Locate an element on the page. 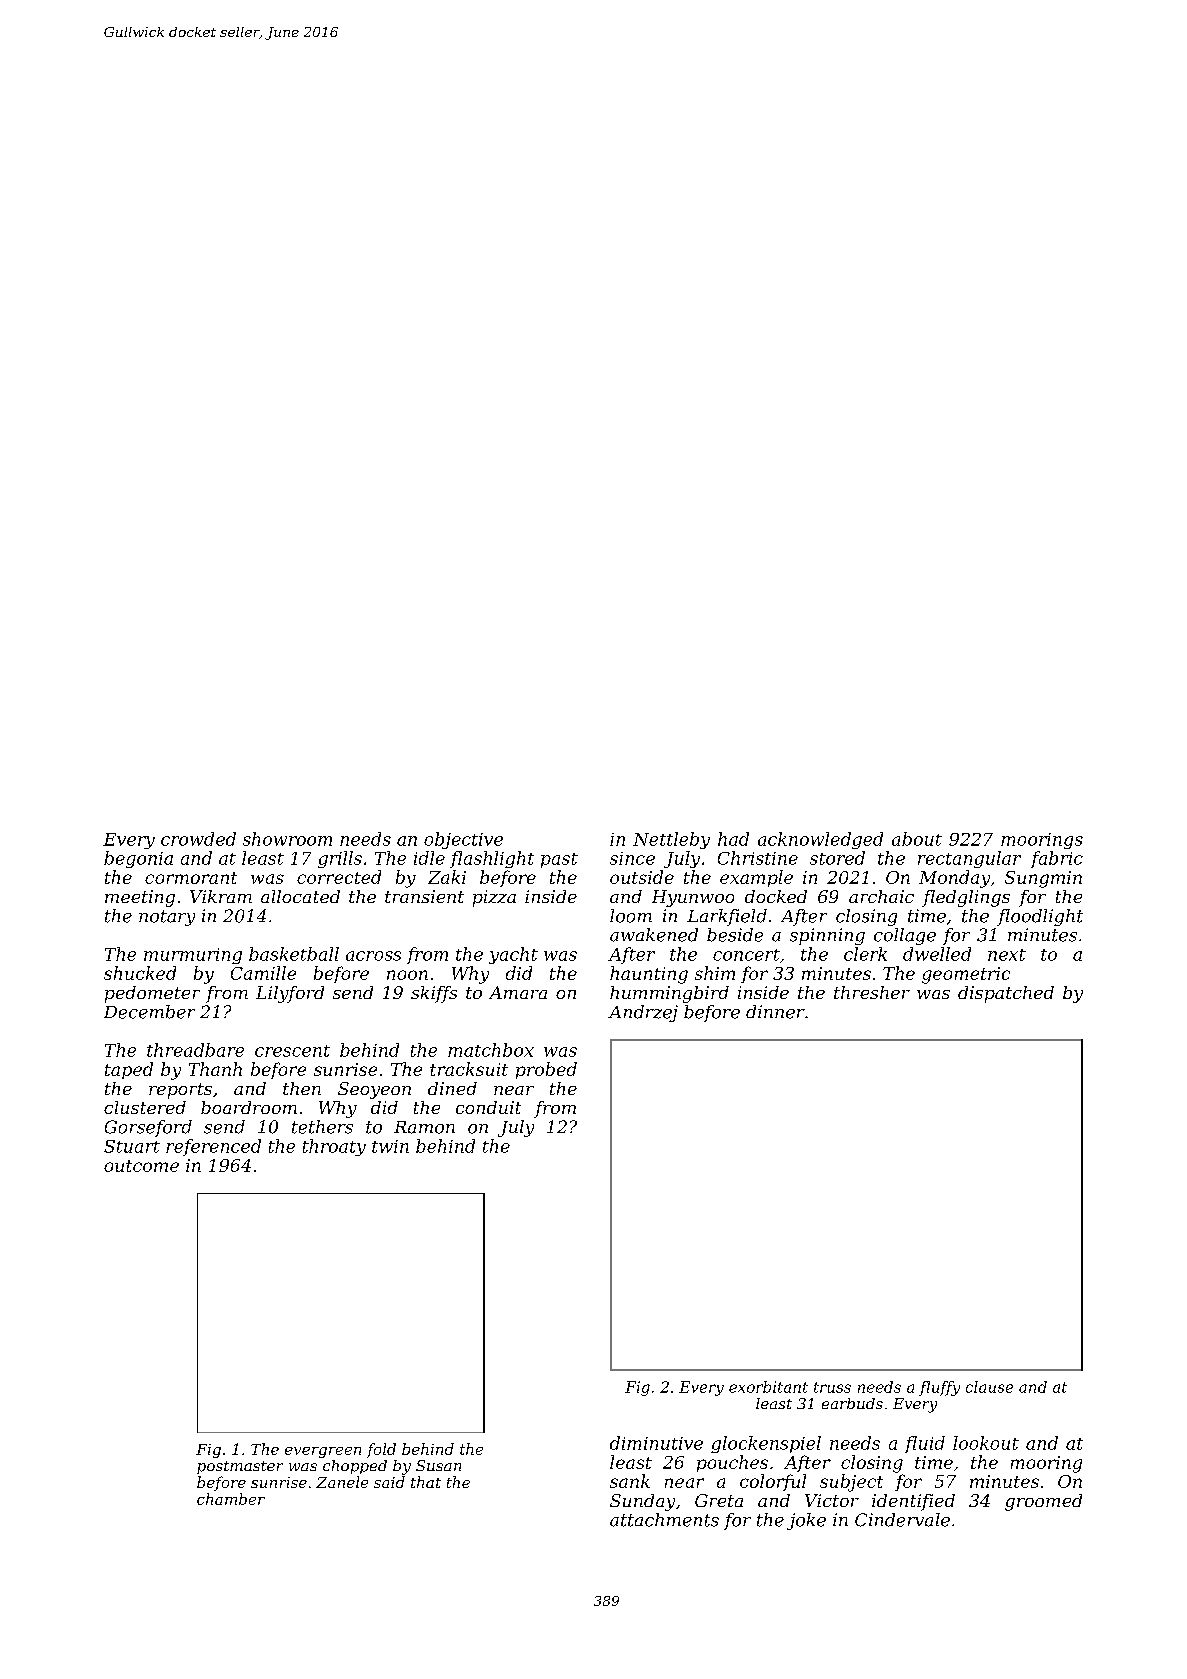 This page has width=1187, height=1679. dispatched is located at coordinates (1006, 994).
